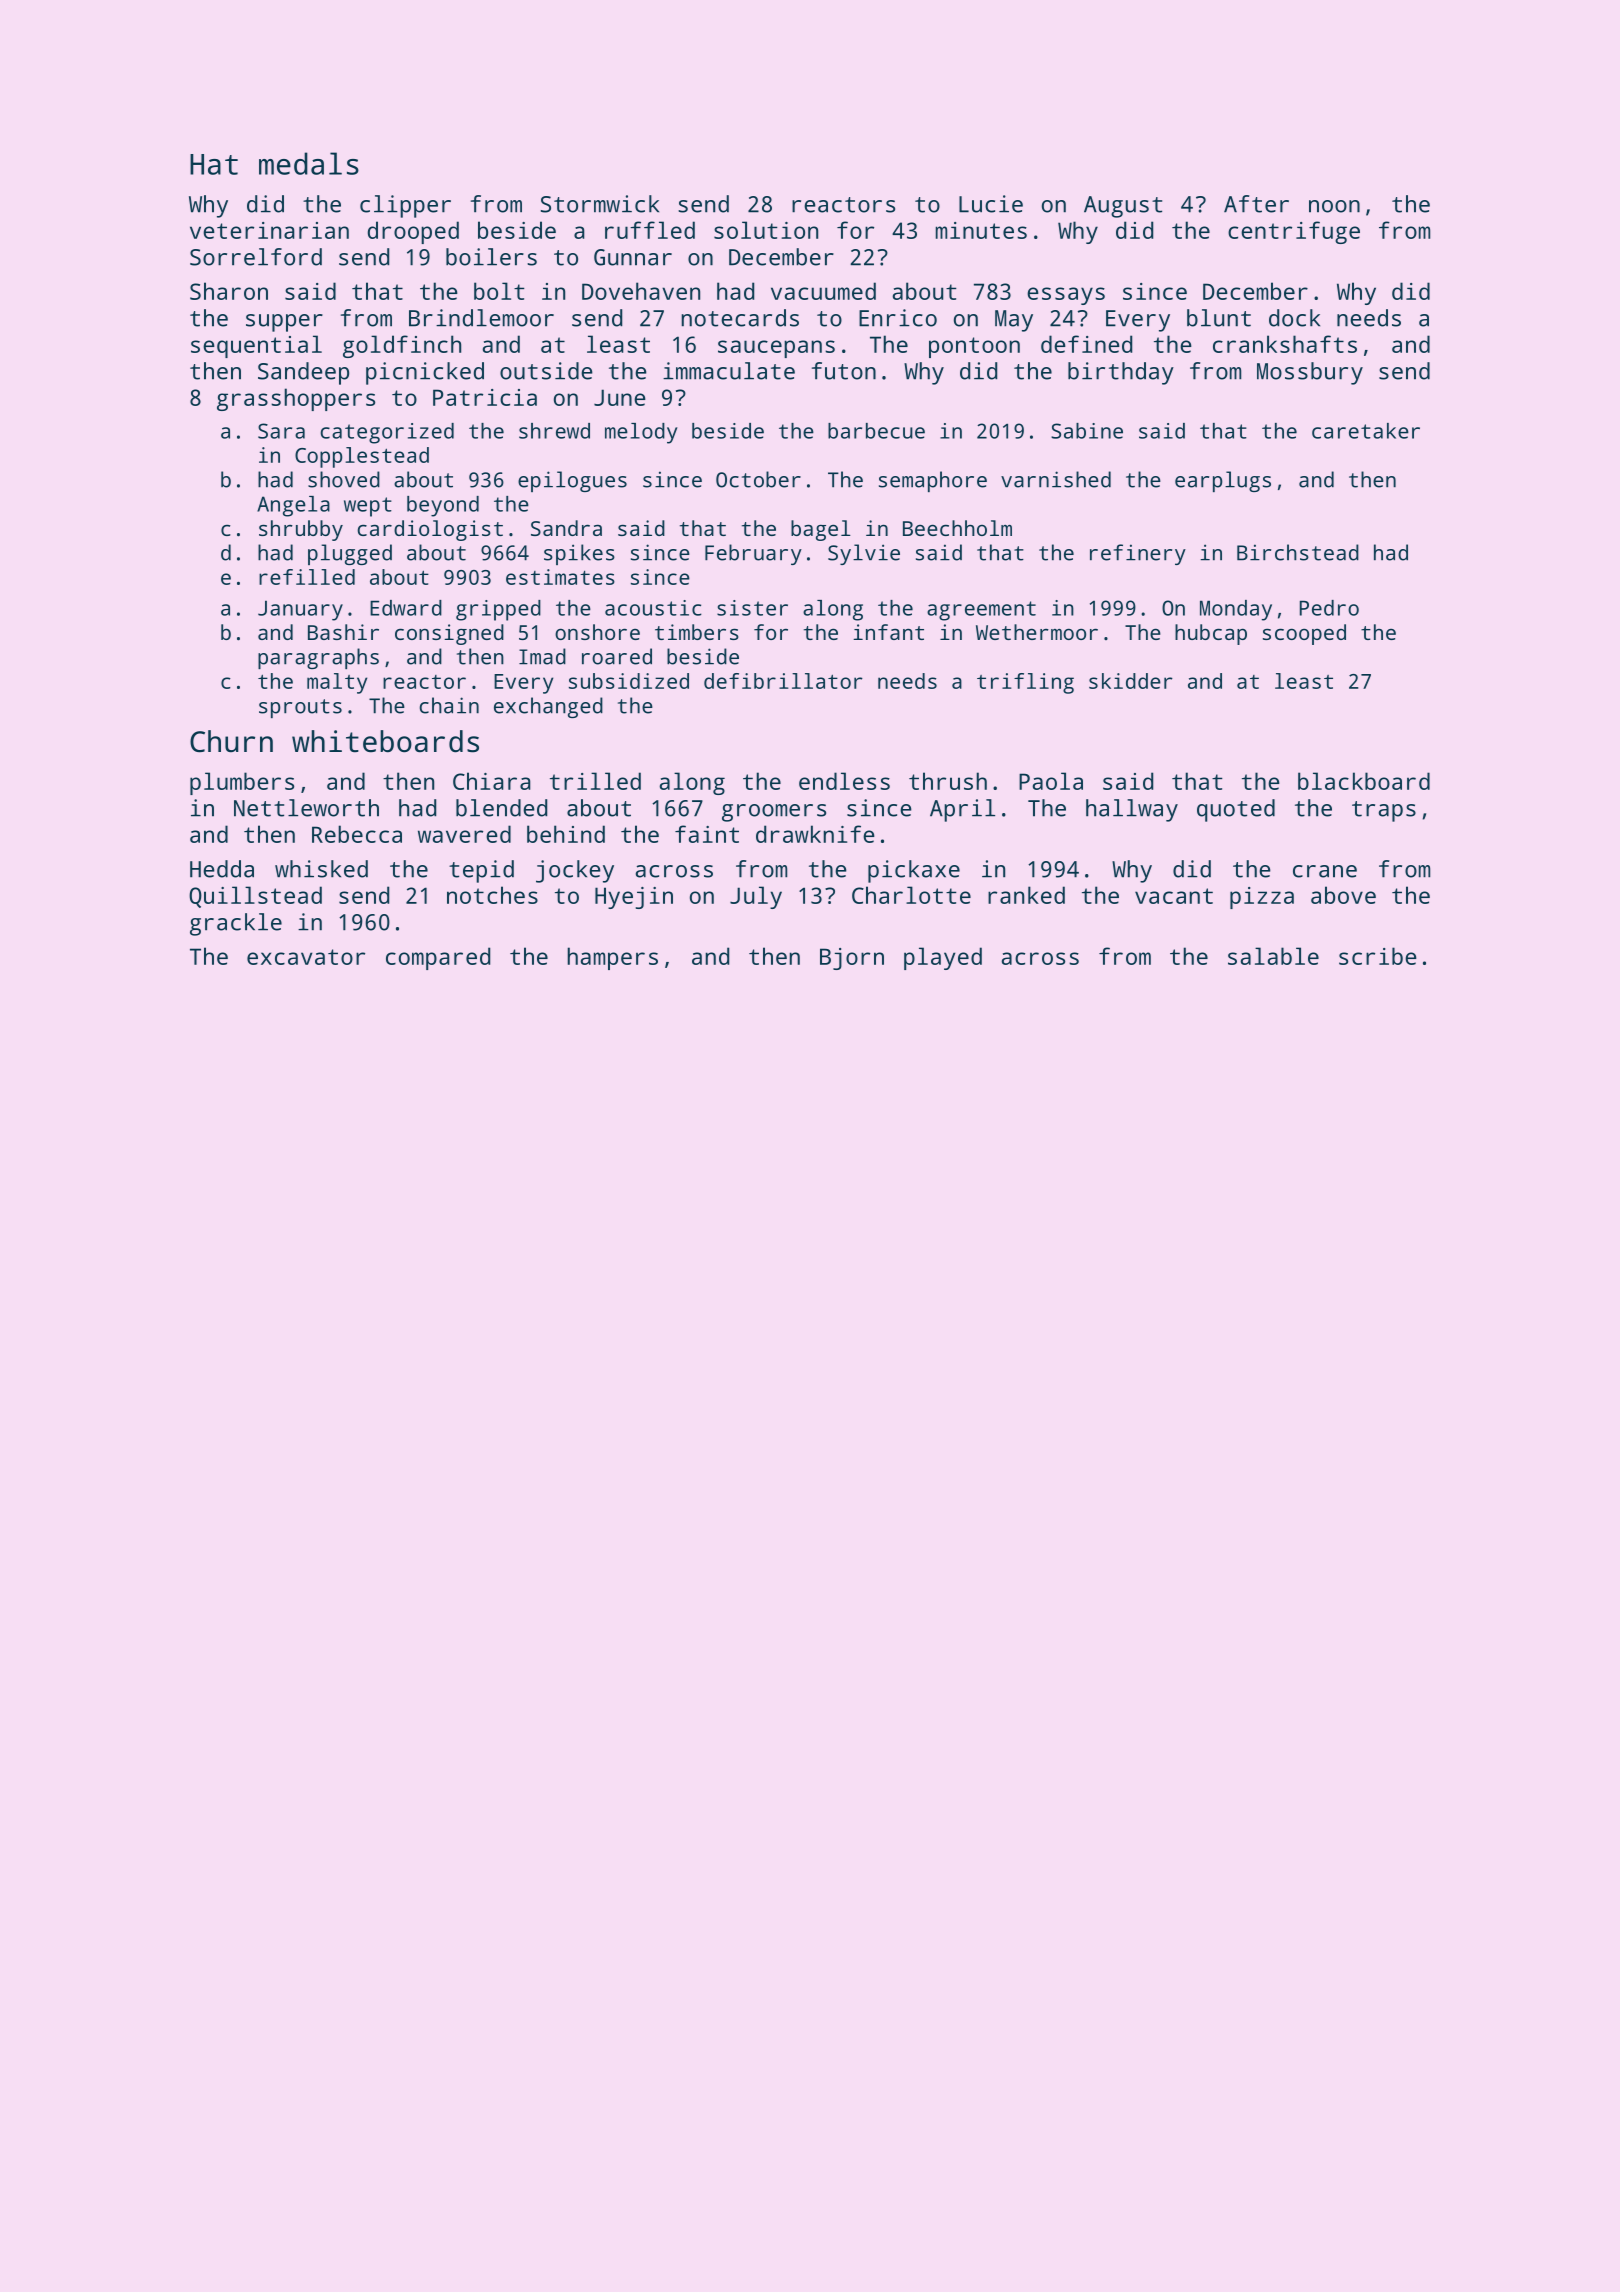 Image resolution: width=1620 pixels, height=2292 pixels. Describe the element at coordinates (306, 957) in the screenshot. I see `excavator` at that location.
